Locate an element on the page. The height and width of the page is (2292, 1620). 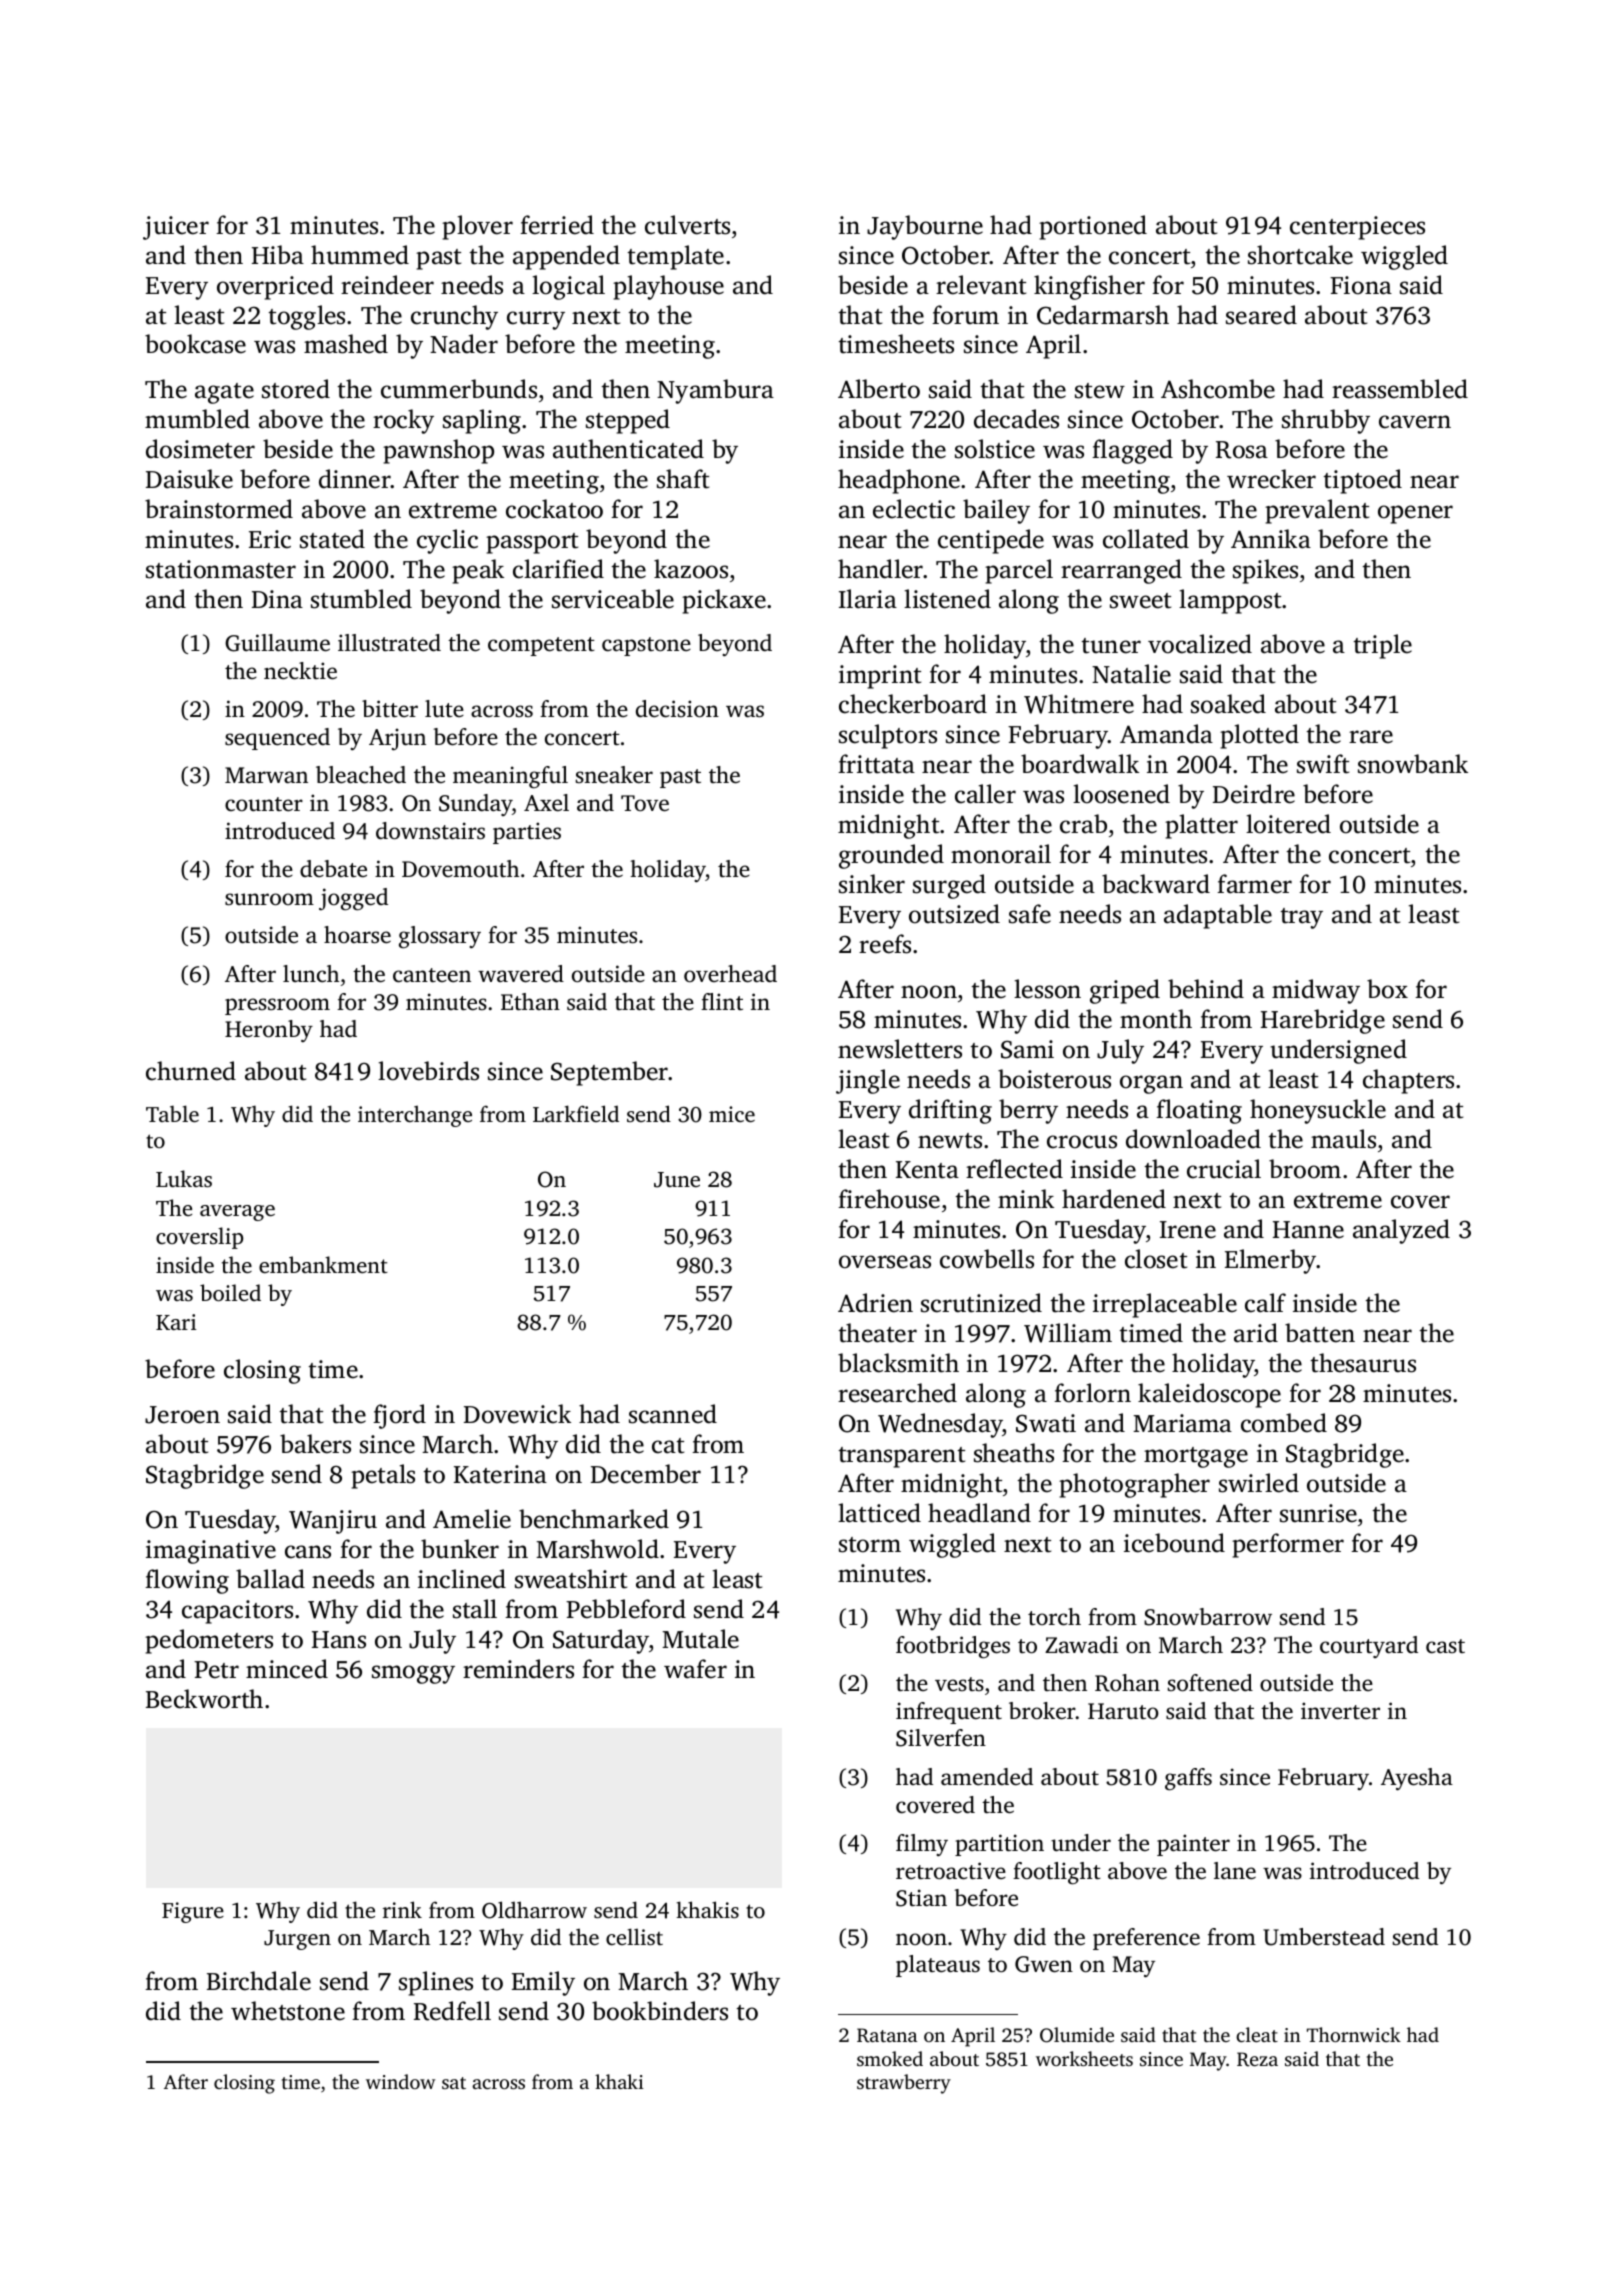
farmer is located at coordinates (1254, 884).
